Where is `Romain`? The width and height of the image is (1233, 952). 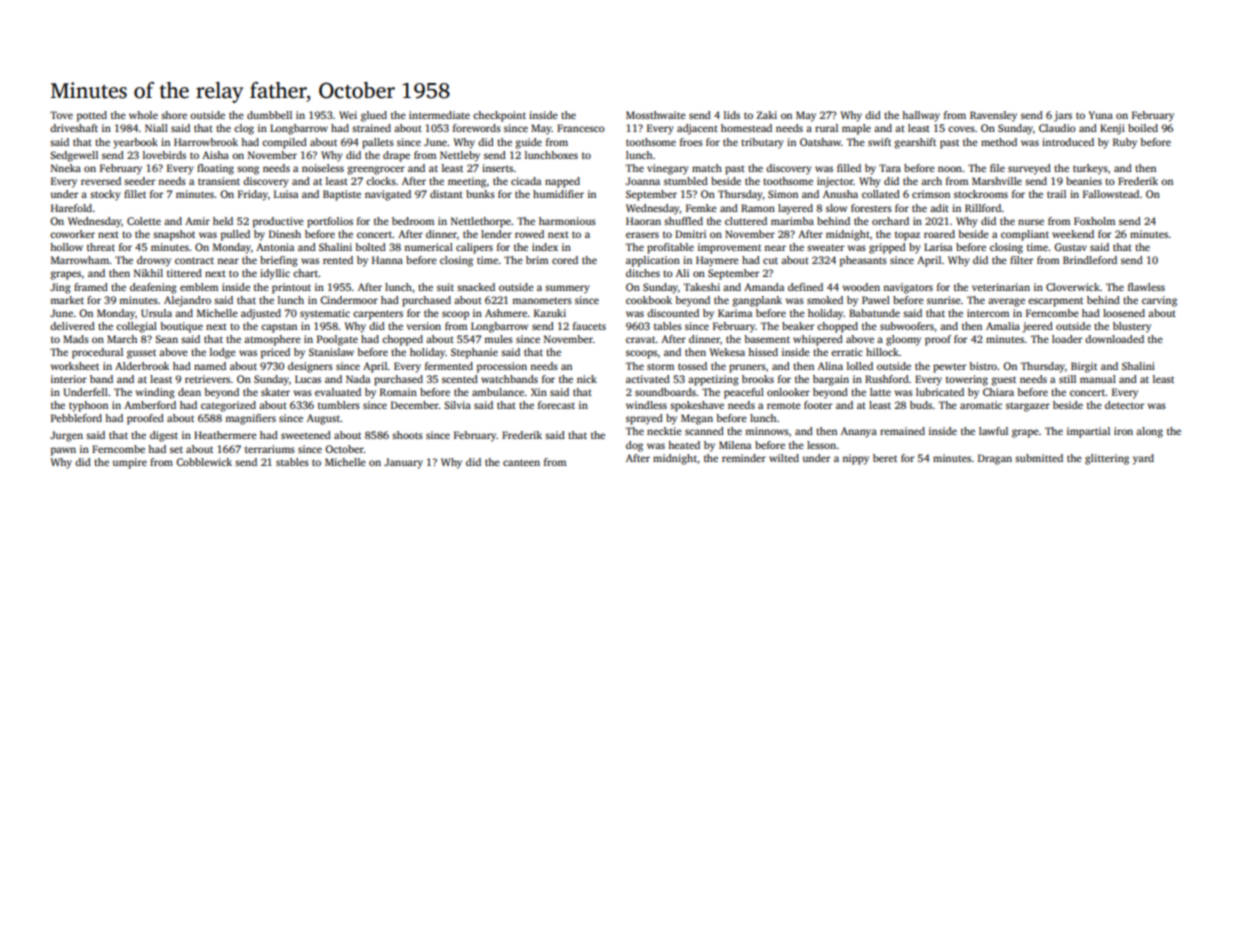
Romain is located at coordinates (398, 392).
